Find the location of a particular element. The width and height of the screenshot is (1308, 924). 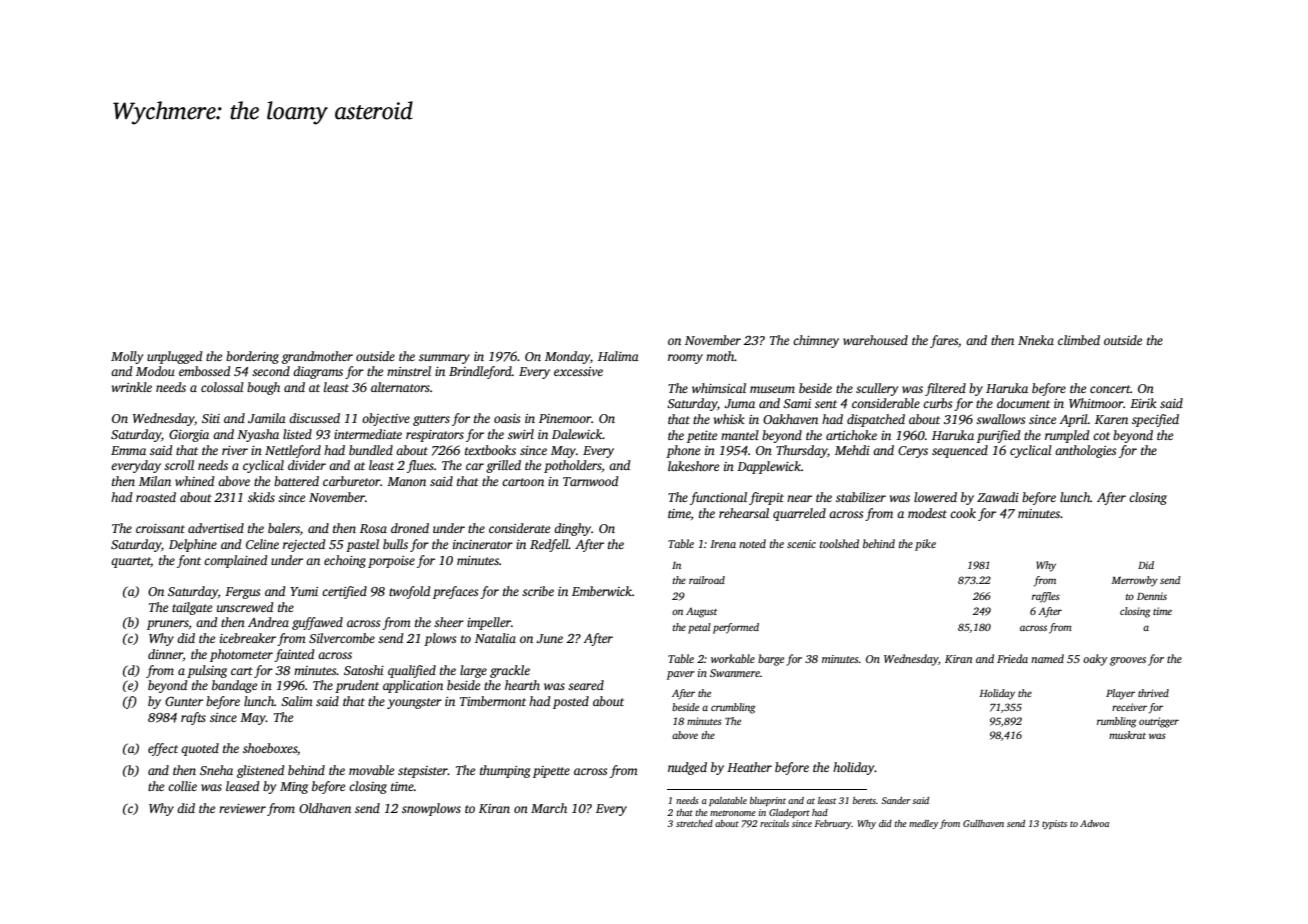

Karen is located at coordinates (1111, 419).
